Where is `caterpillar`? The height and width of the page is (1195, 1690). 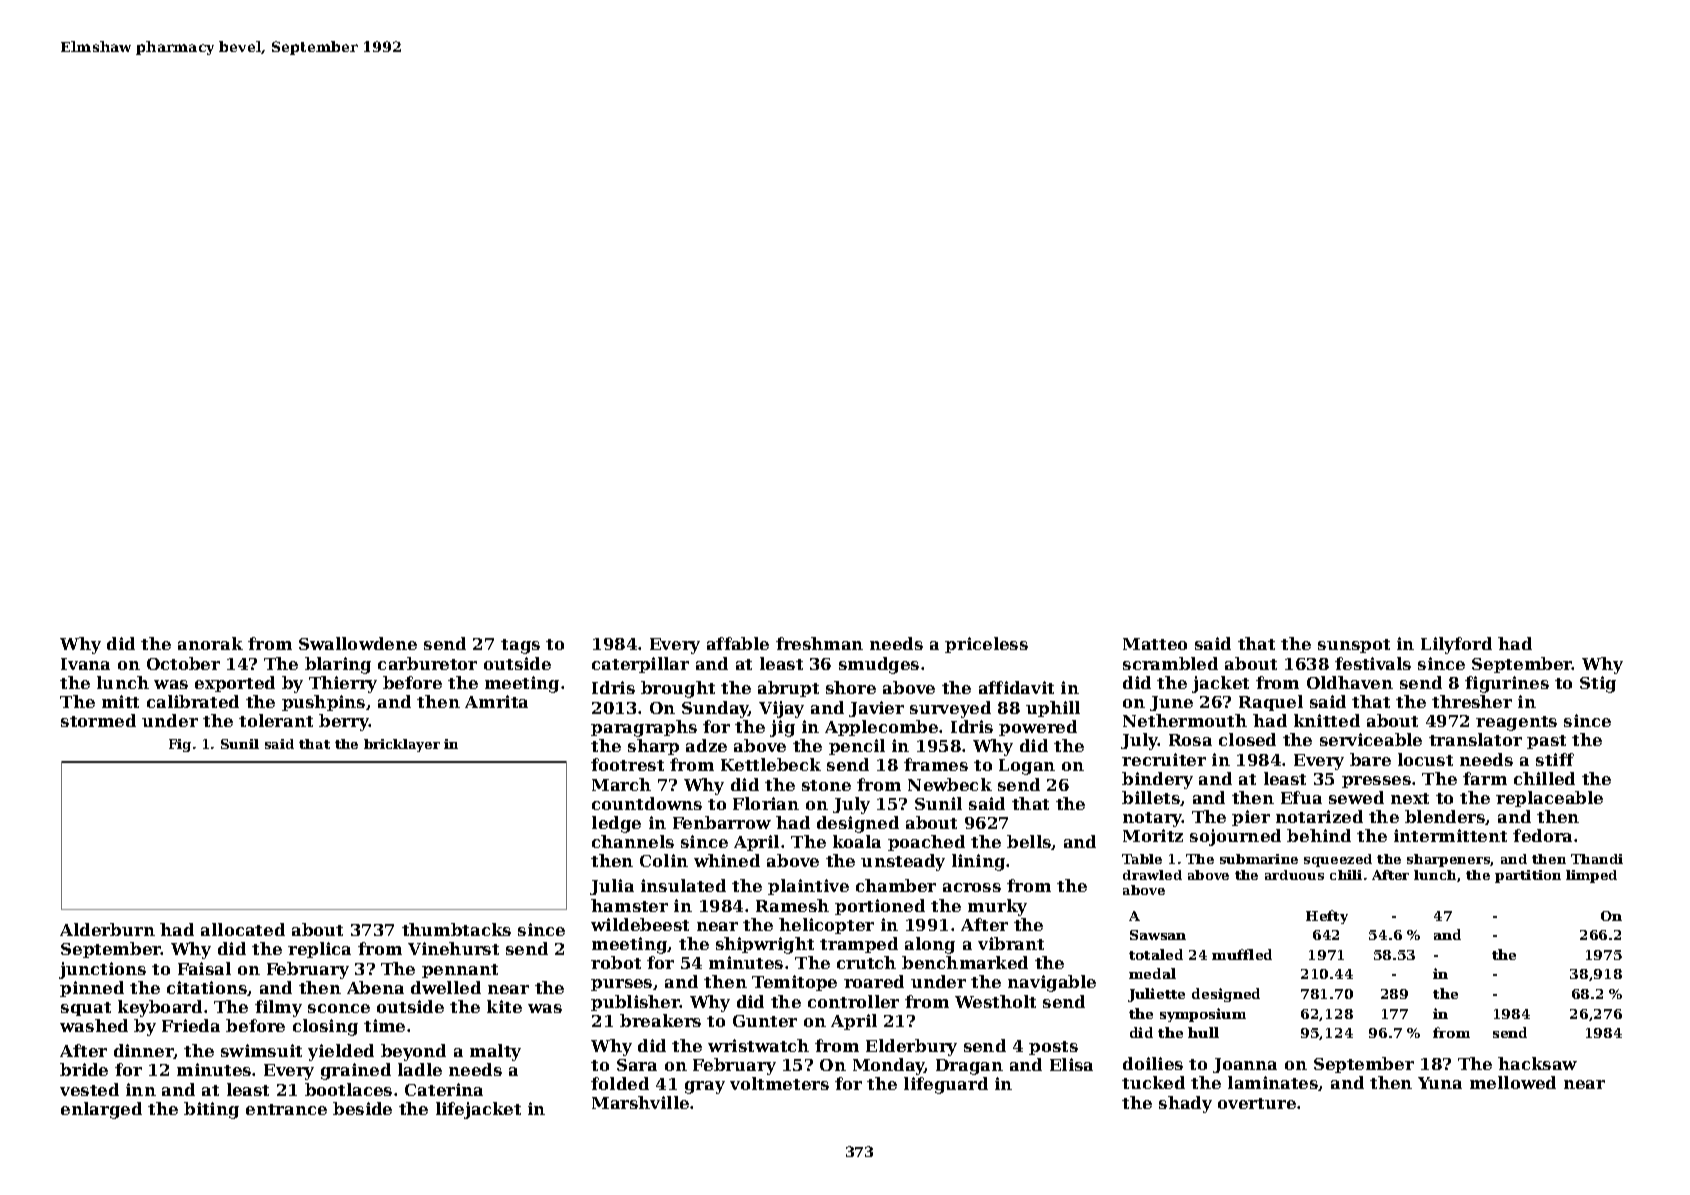
caterpillar is located at coordinates (640, 665).
